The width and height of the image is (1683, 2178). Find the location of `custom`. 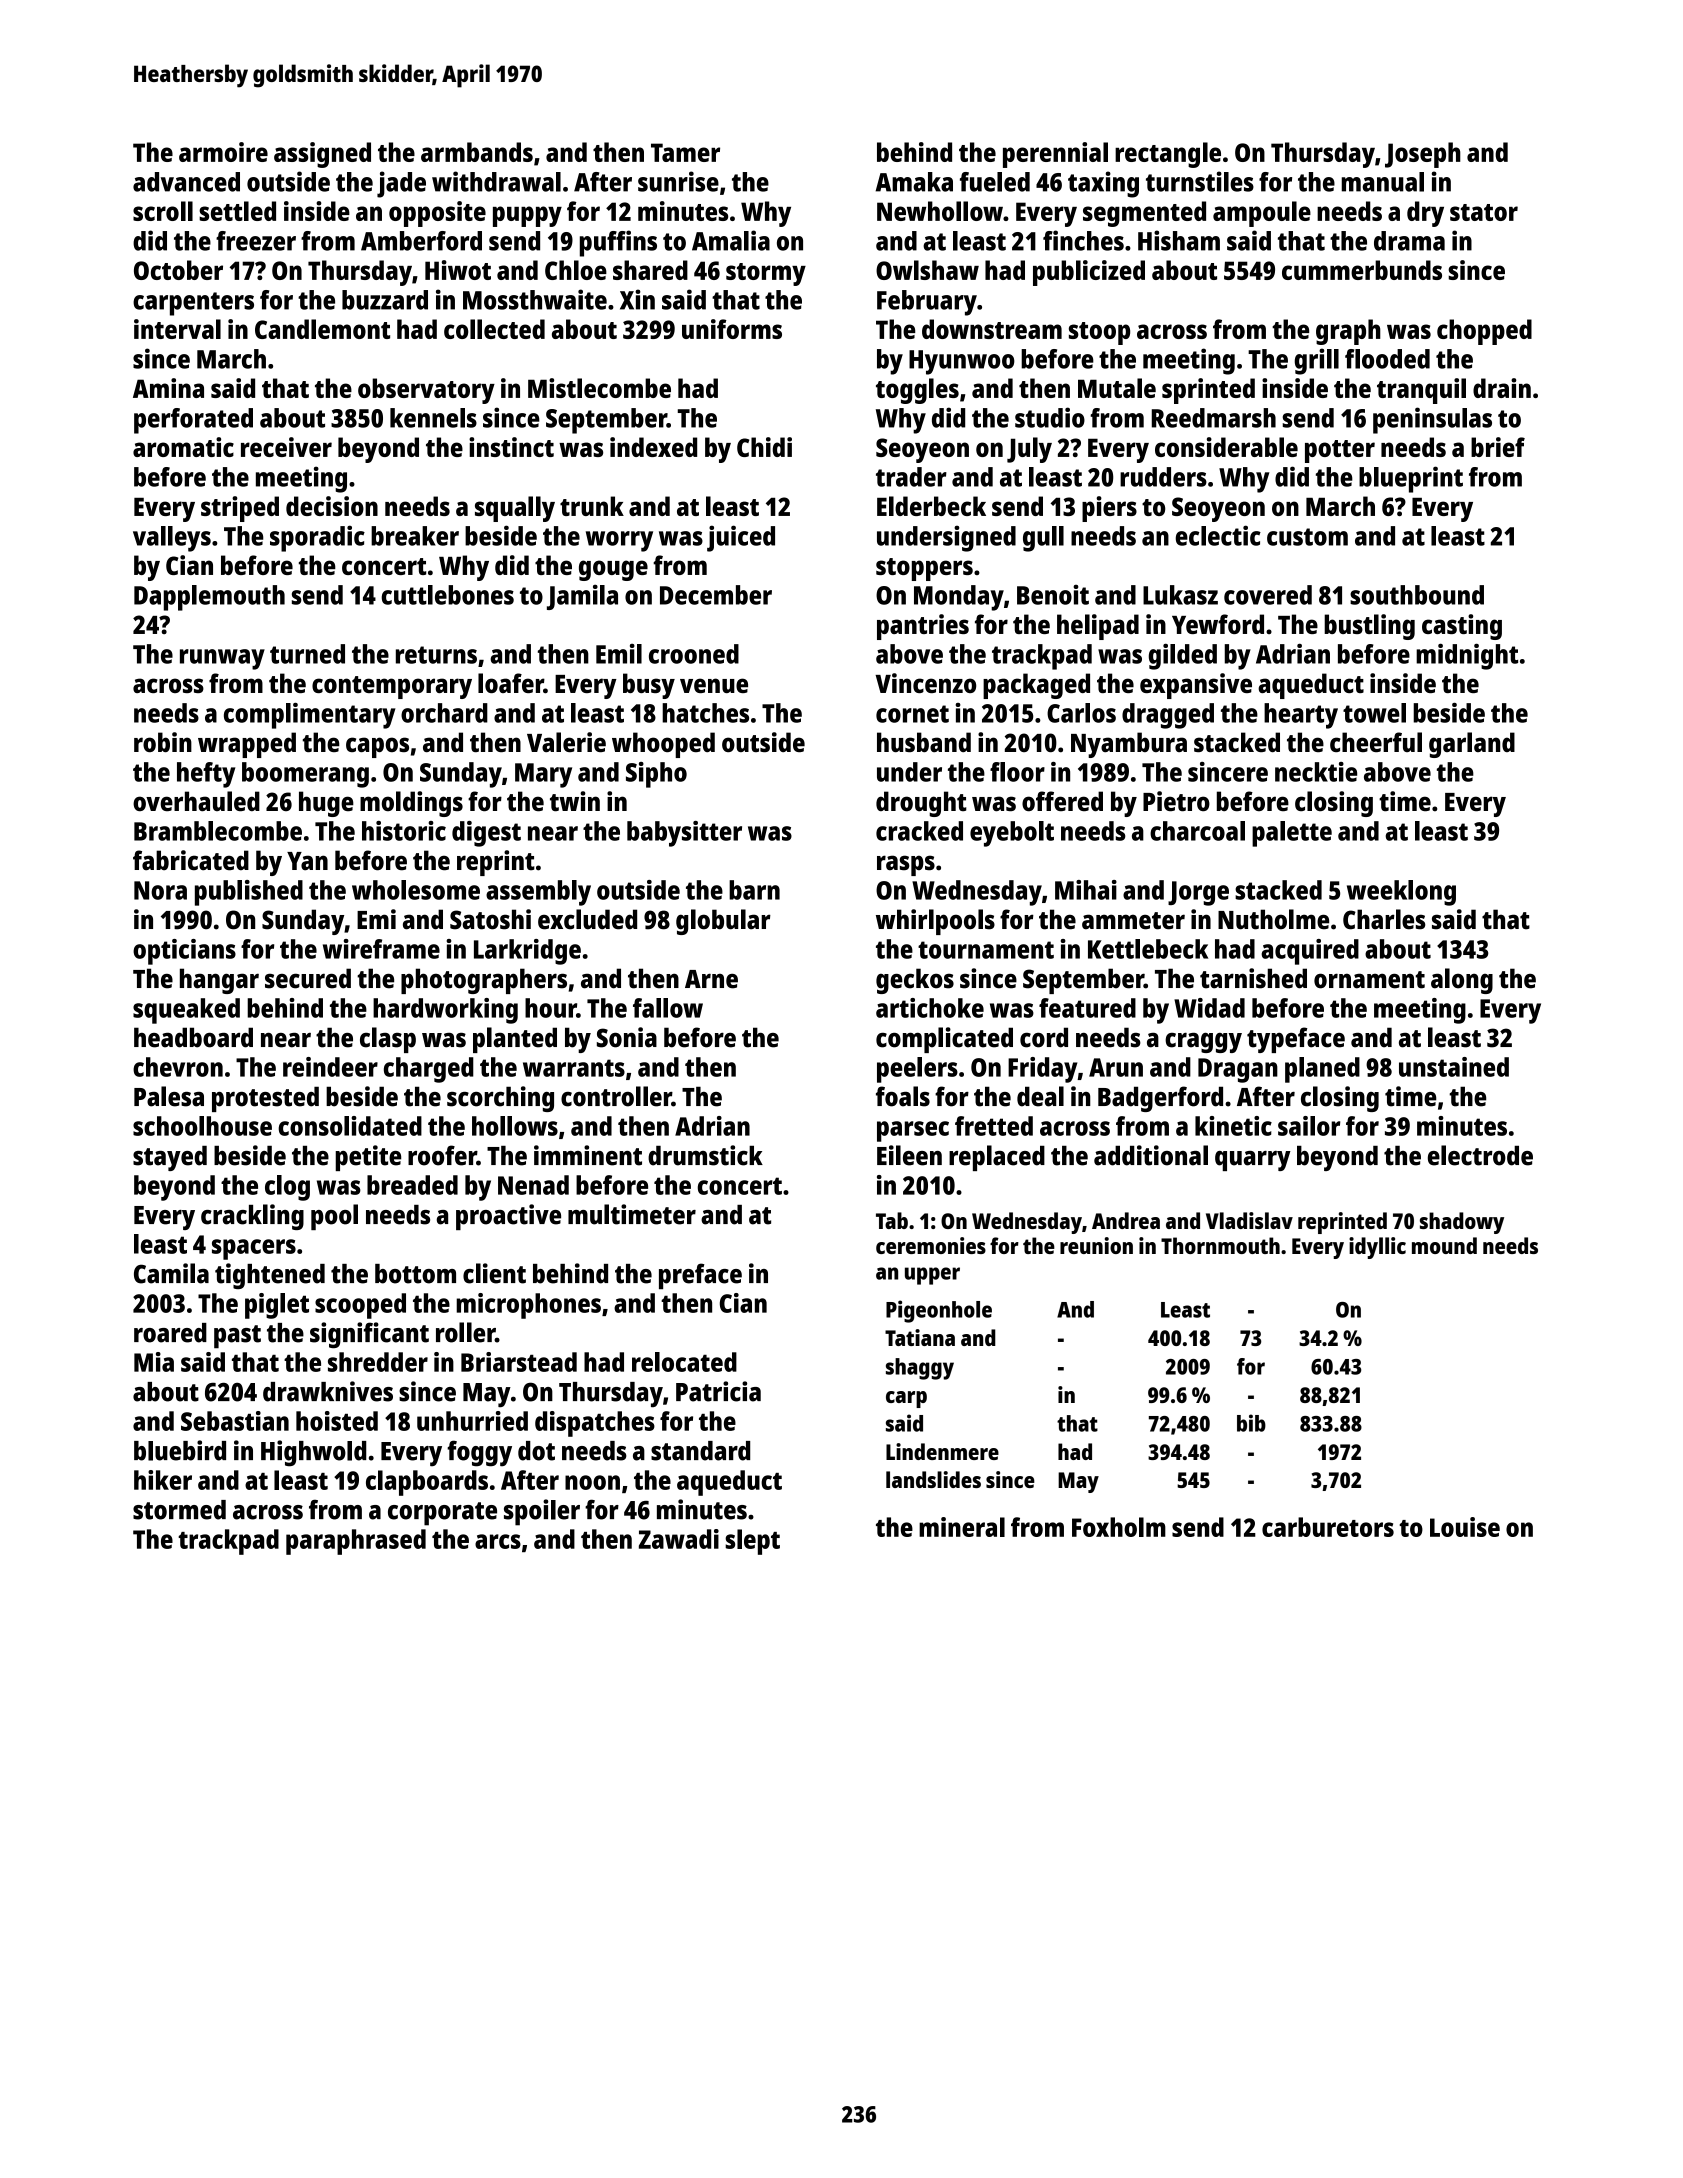

custom is located at coordinates (1307, 537).
